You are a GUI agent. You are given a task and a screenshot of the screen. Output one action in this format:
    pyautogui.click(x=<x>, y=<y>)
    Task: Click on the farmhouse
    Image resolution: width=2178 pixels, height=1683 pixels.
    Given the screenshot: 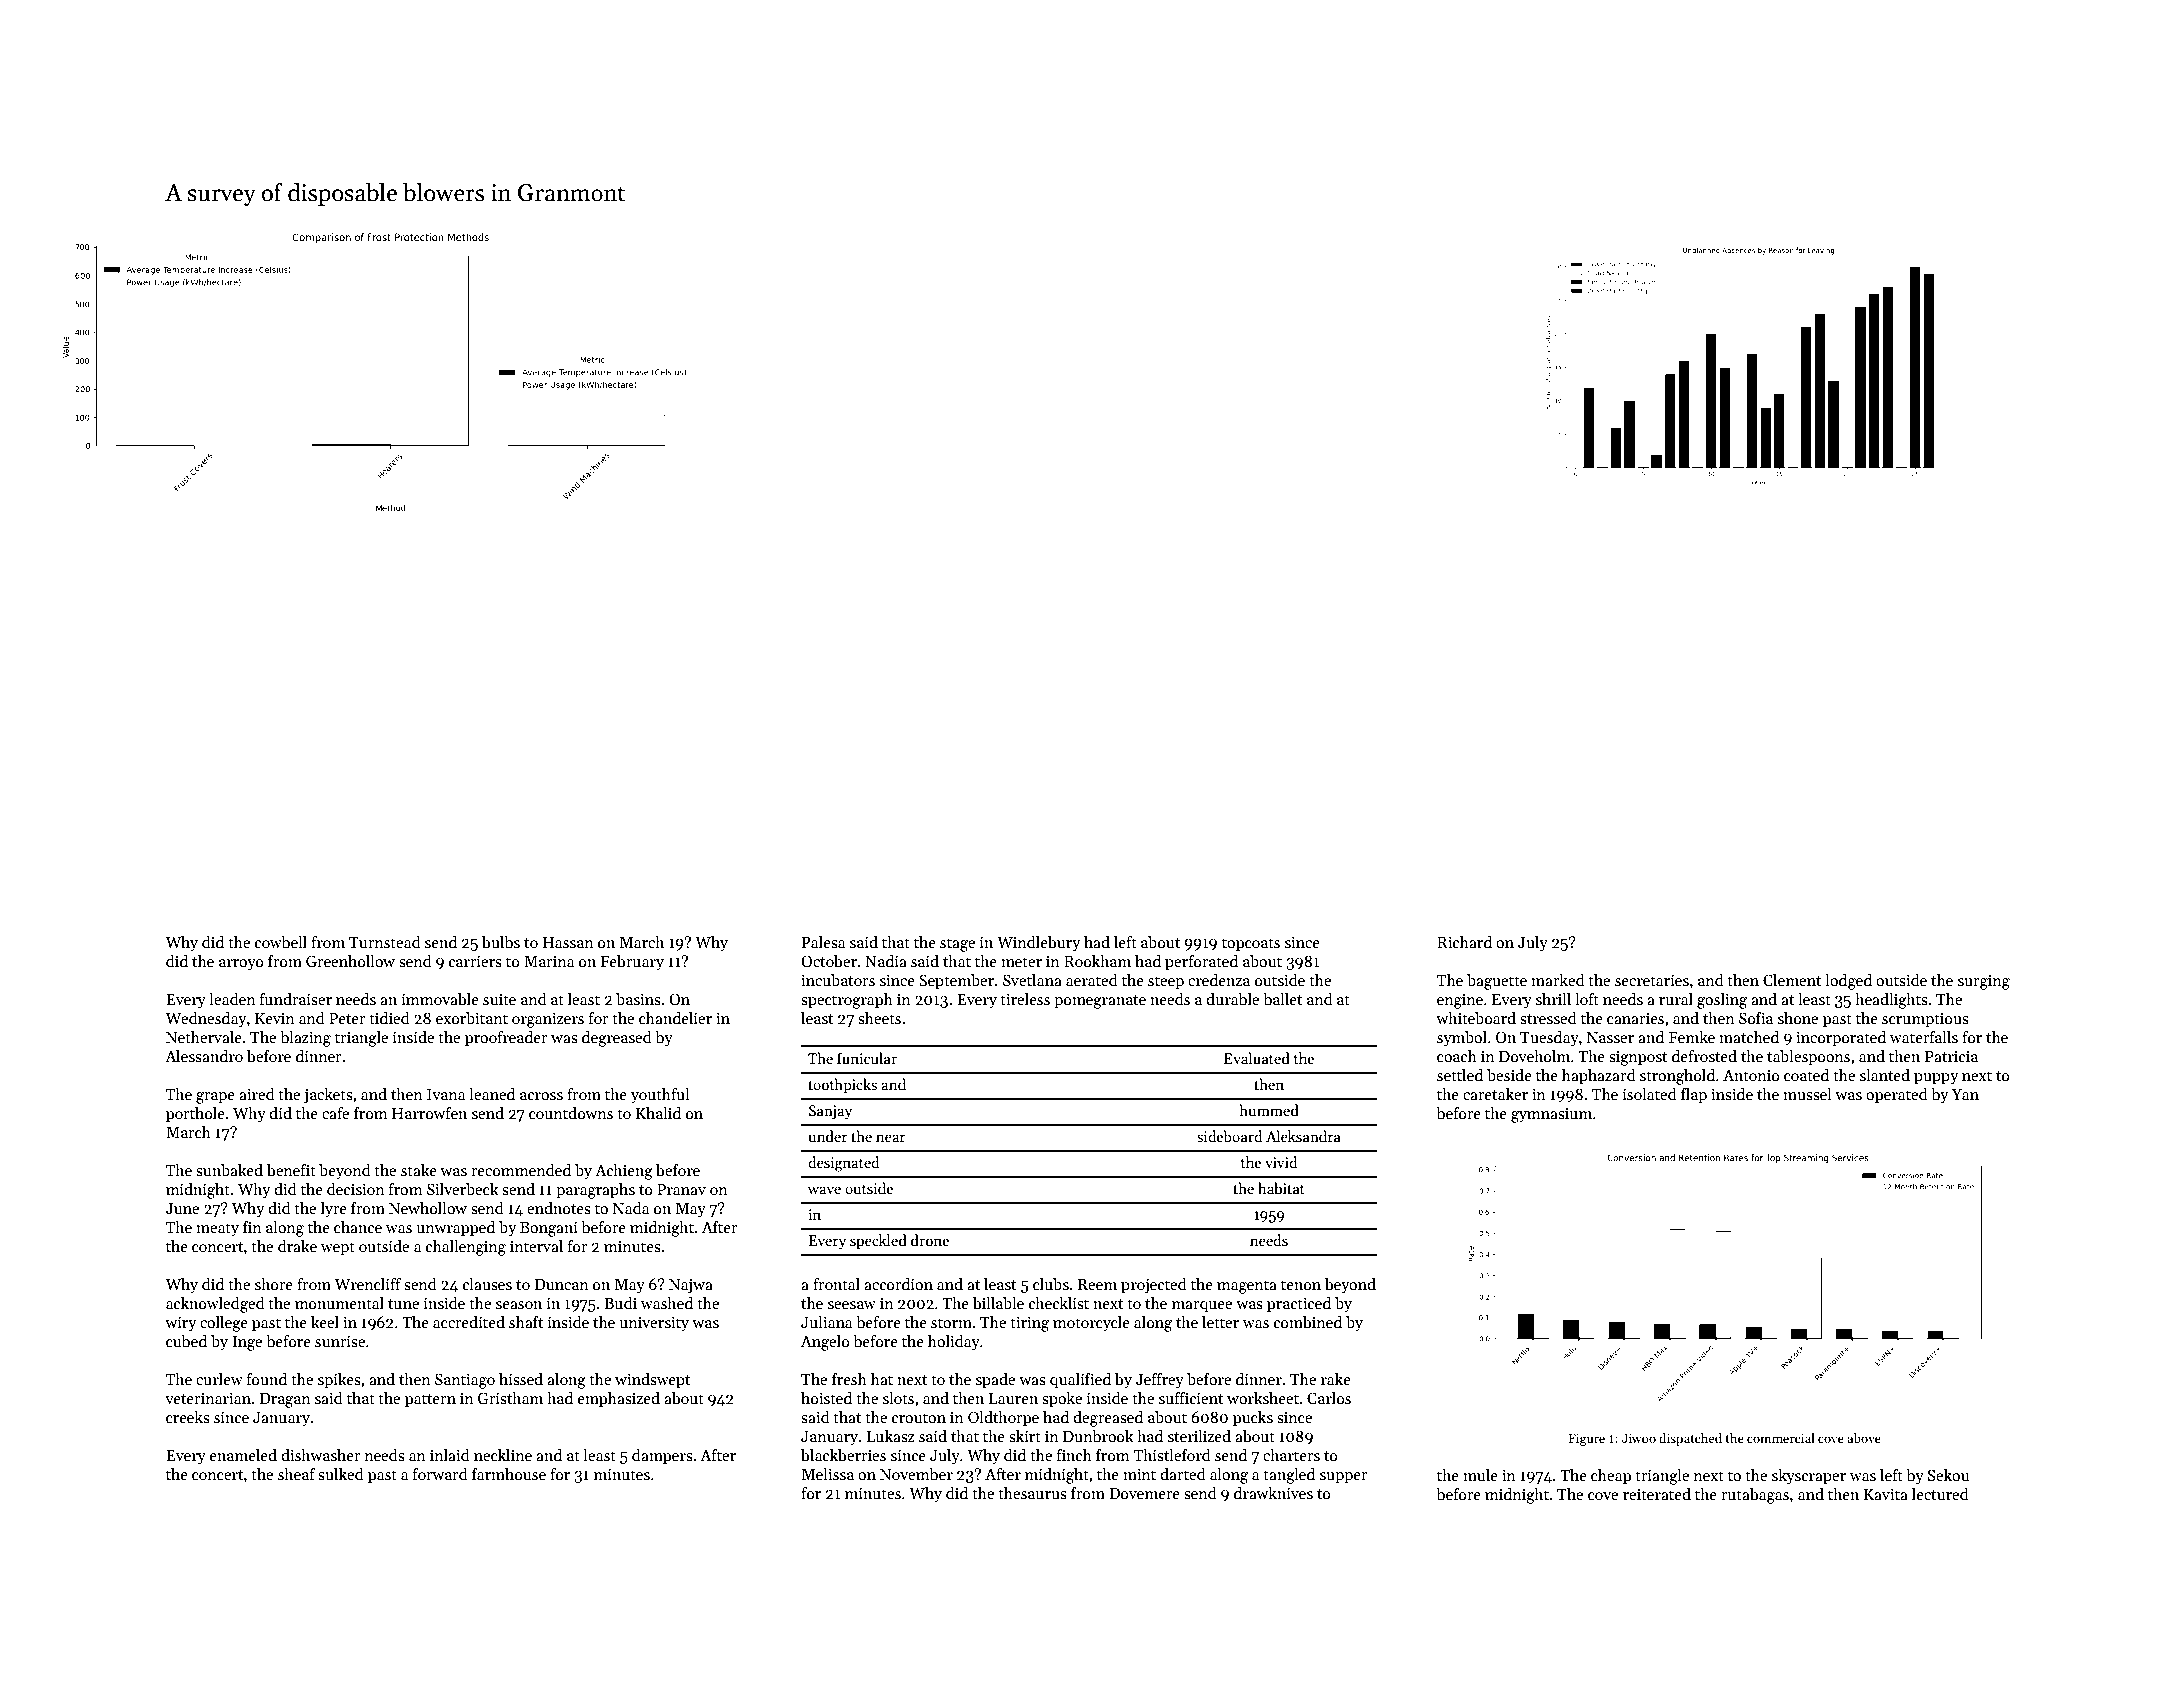 What is the action you would take?
    pyautogui.click(x=509, y=1474)
